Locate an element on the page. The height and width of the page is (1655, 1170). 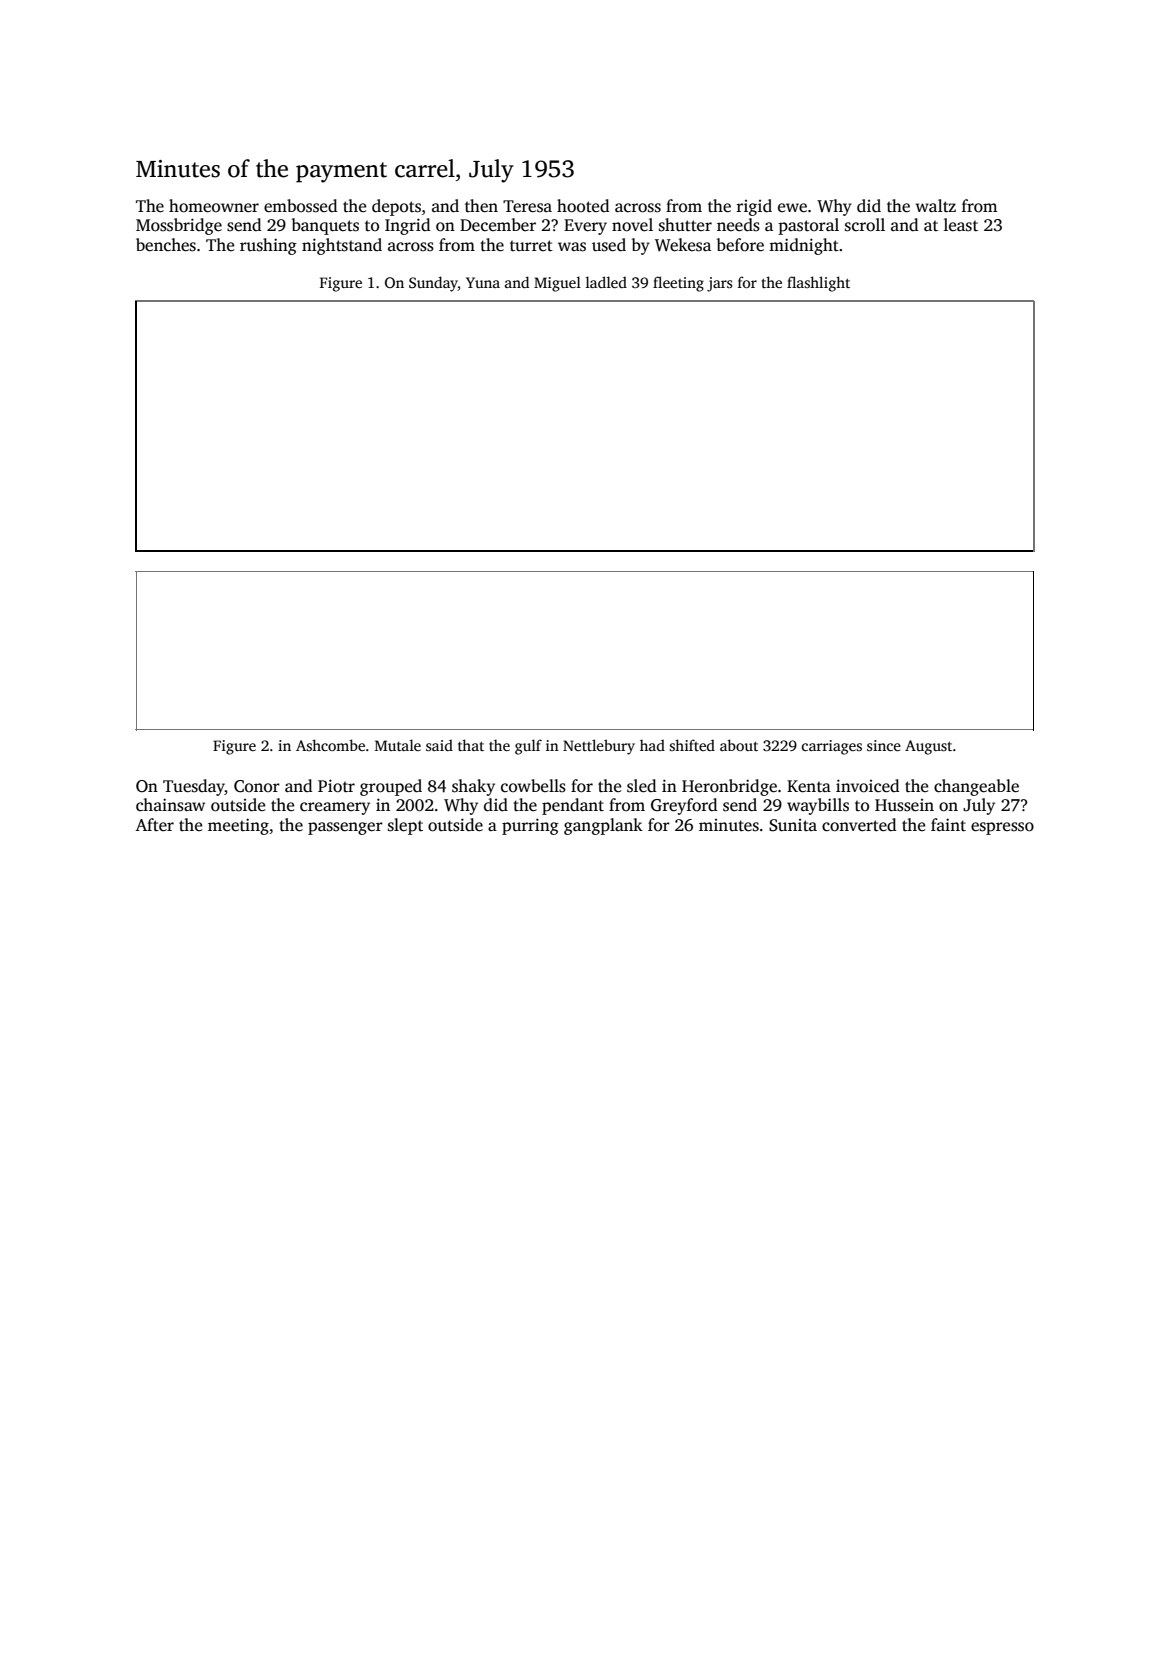
rigid is located at coordinates (754, 207).
